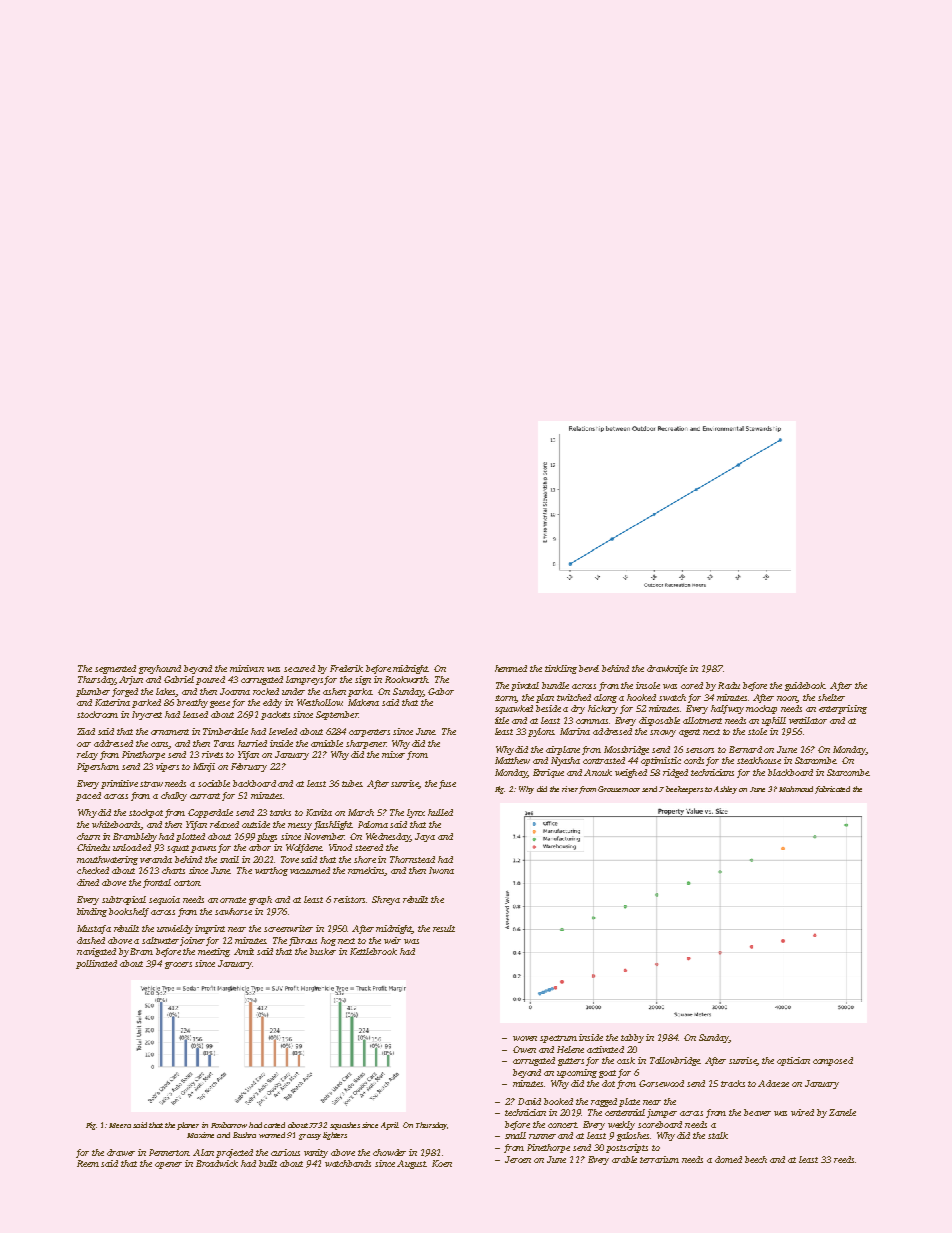 The height and width of the screenshot is (1233, 952). Describe the element at coordinates (280, 812) in the screenshot. I see `tanks` at that location.
